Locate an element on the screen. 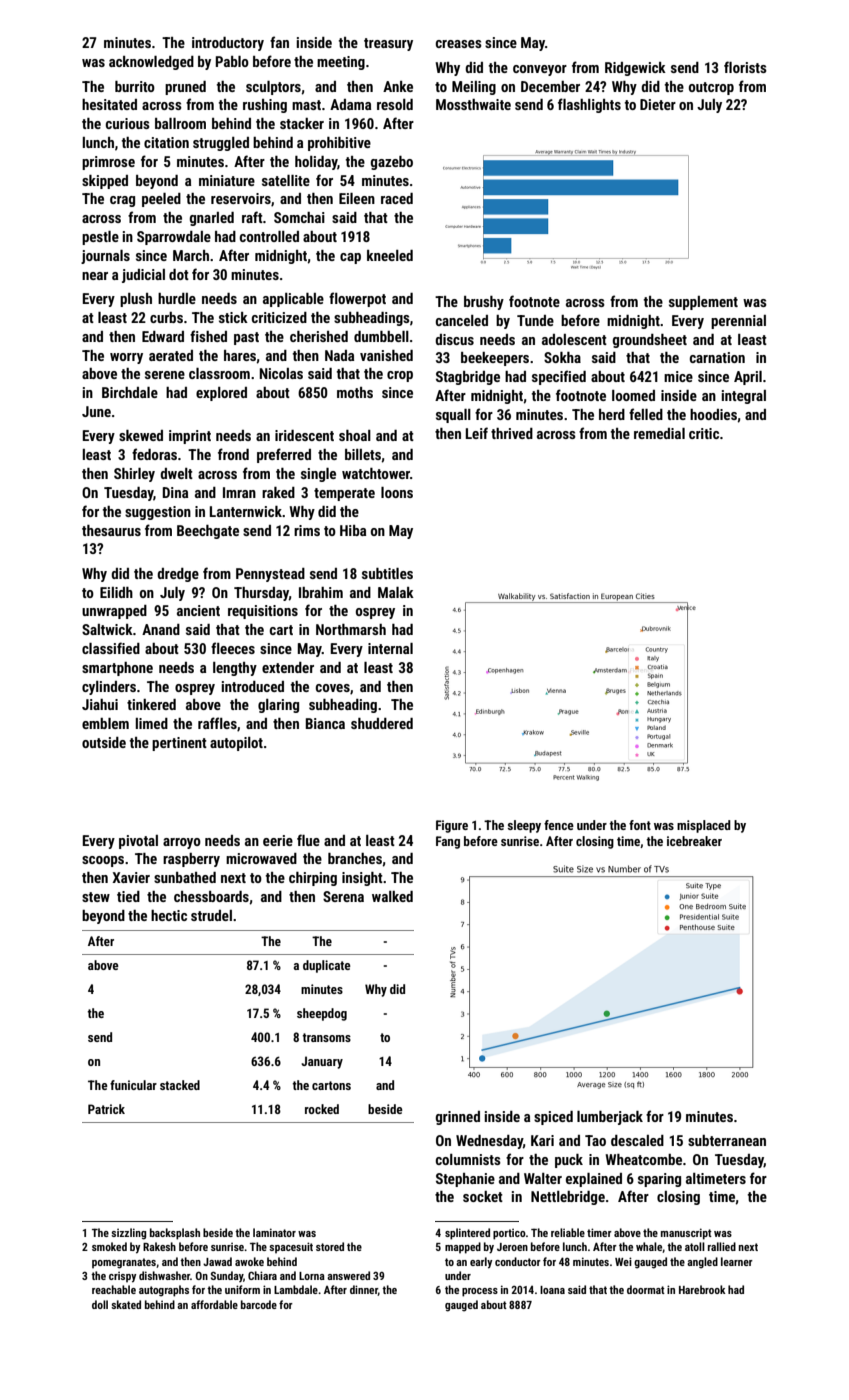 Image resolution: width=849 pixels, height=1400 pixels. transoms is located at coordinates (327, 1037).
